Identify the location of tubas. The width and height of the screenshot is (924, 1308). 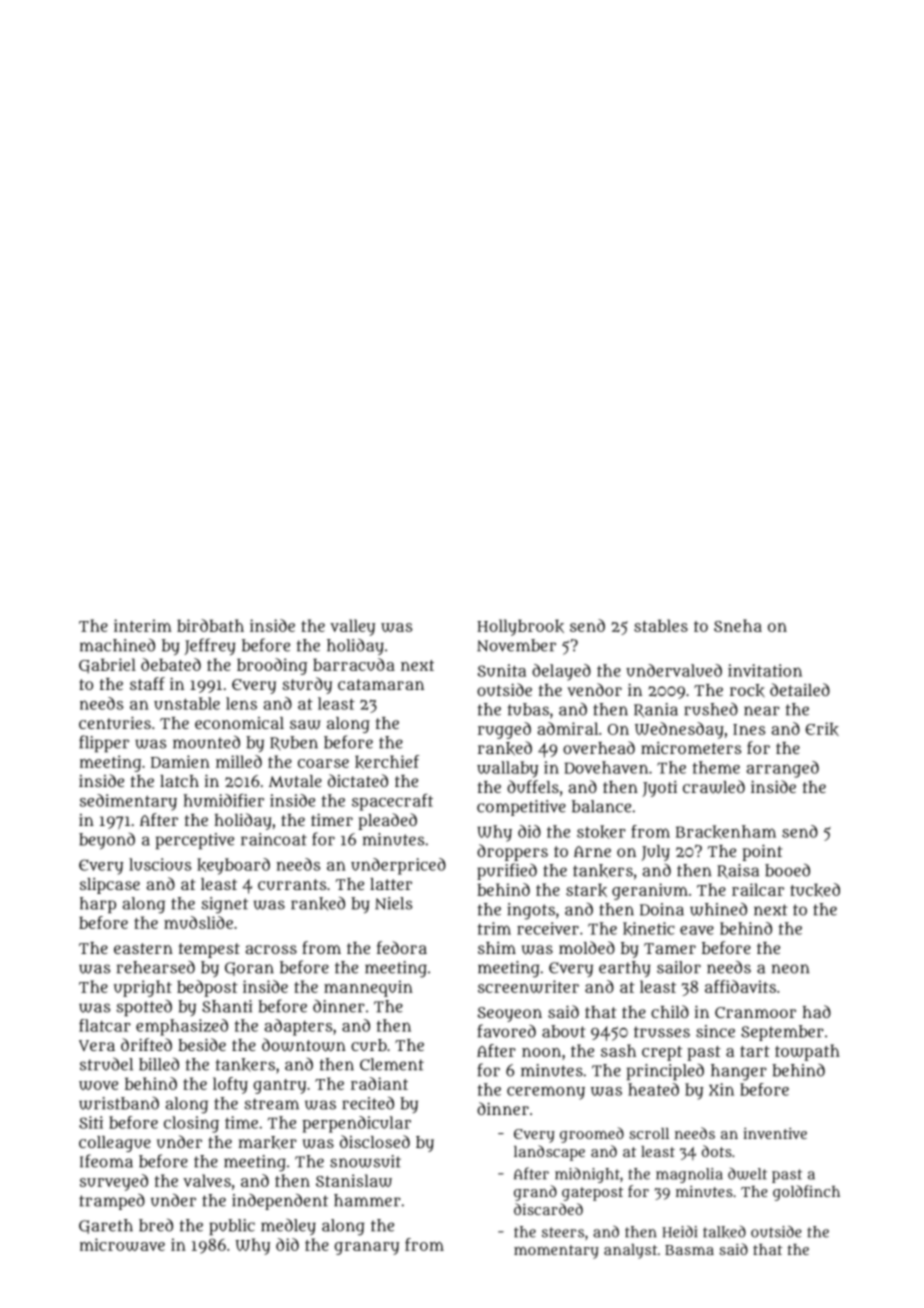
(528, 709).
